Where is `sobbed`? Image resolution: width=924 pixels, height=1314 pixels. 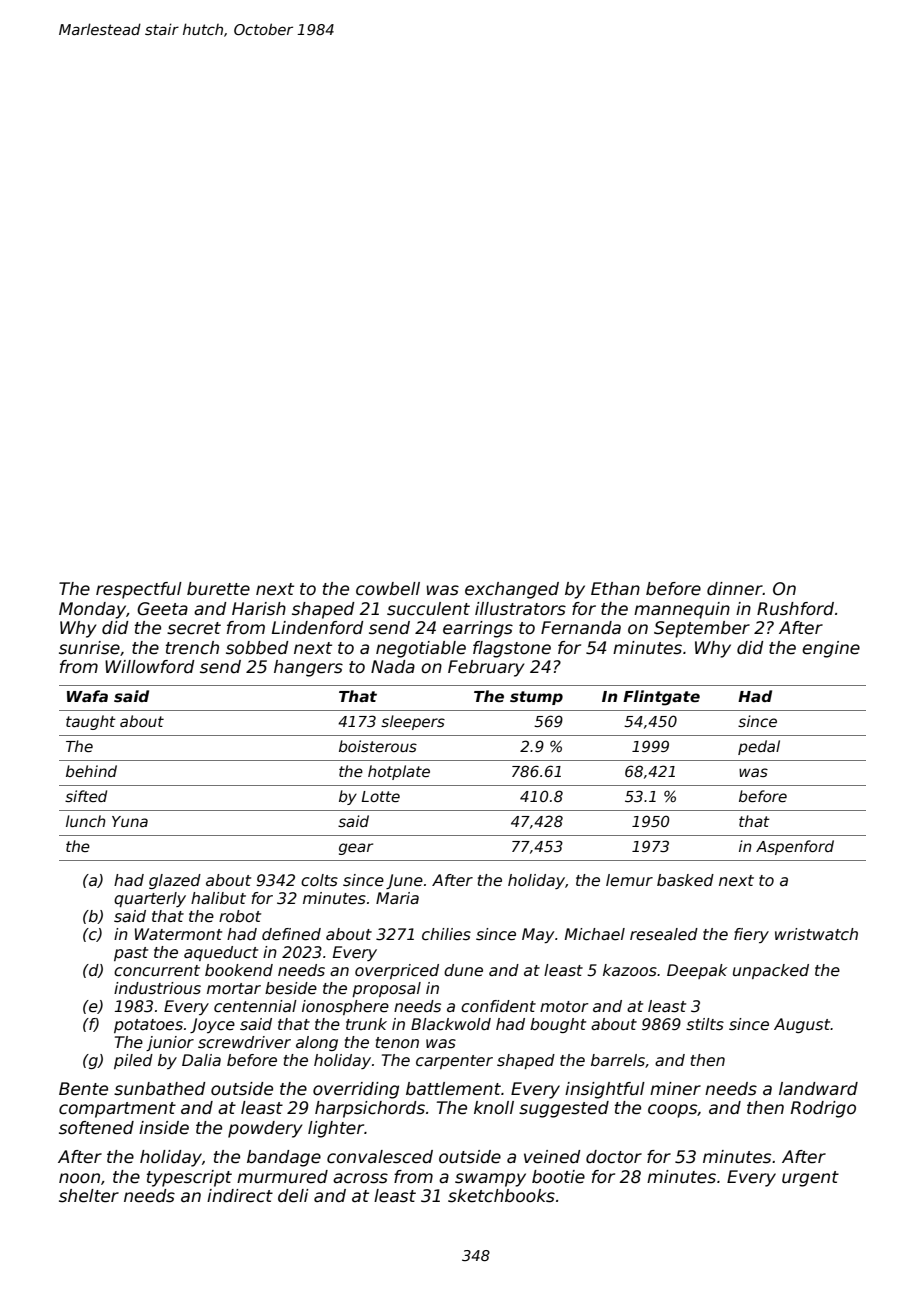 sobbed is located at coordinates (257, 648).
